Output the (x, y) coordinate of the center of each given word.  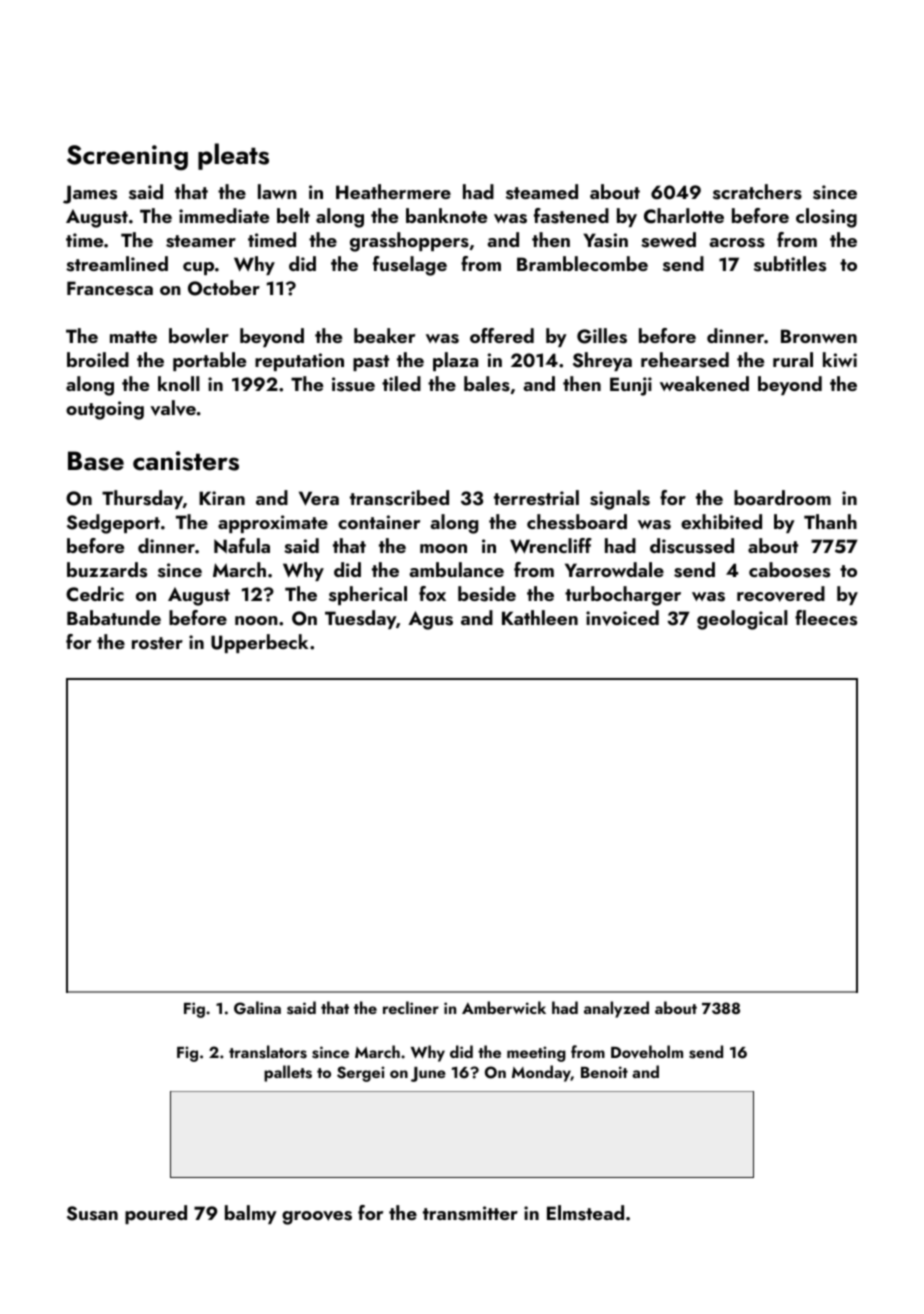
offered (502, 335)
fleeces (826, 618)
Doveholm (647, 1051)
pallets (288, 1073)
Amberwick (504, 1007)
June (428, 1074)
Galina (257, 1008)
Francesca (110, 288)
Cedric (95, 594)
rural (793, 359)
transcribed (399, 498)
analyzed (616, 1009)
